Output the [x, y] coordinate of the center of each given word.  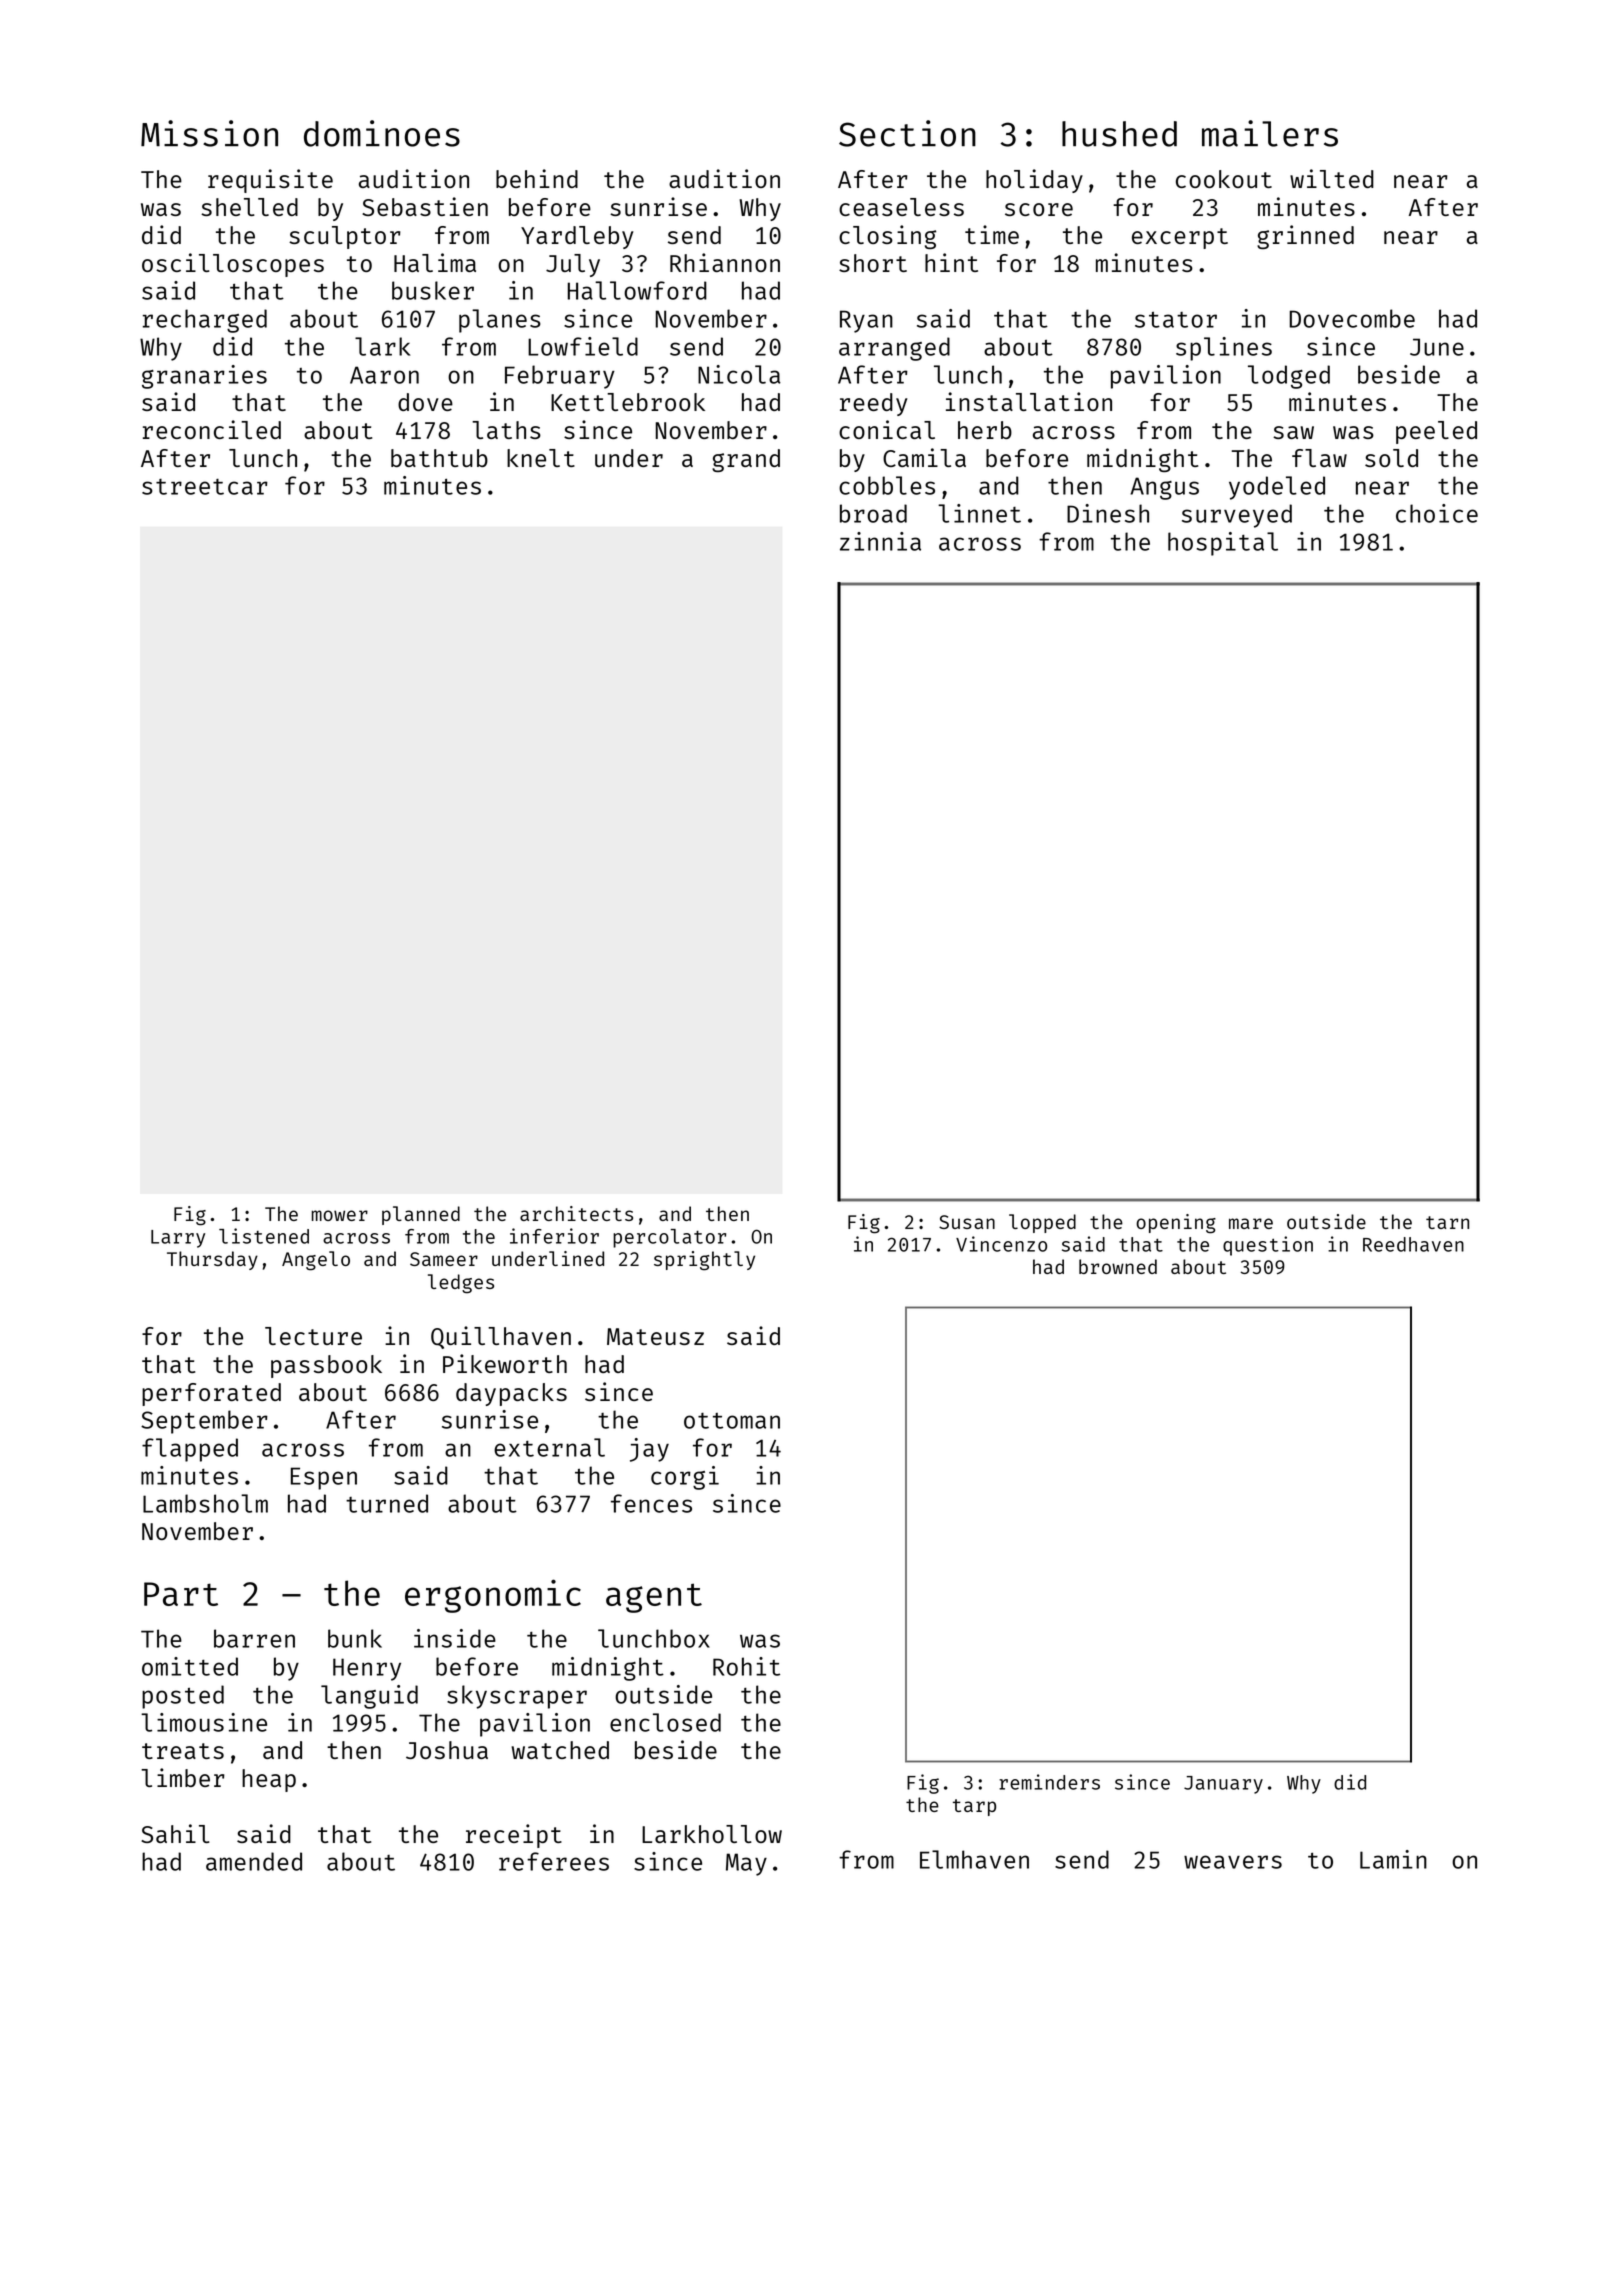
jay [649, 1450]
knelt [541, 458]
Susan [967, 1222]
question [1268, 1246]
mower [339, 1215]
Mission [209, 133]
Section [907, 133]
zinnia [880, 541]
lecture [313, 1336]
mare [1251, 1223]
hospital [1223, 544]
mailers [1270, 133]
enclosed [665, 1722]
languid [369, 1697]
